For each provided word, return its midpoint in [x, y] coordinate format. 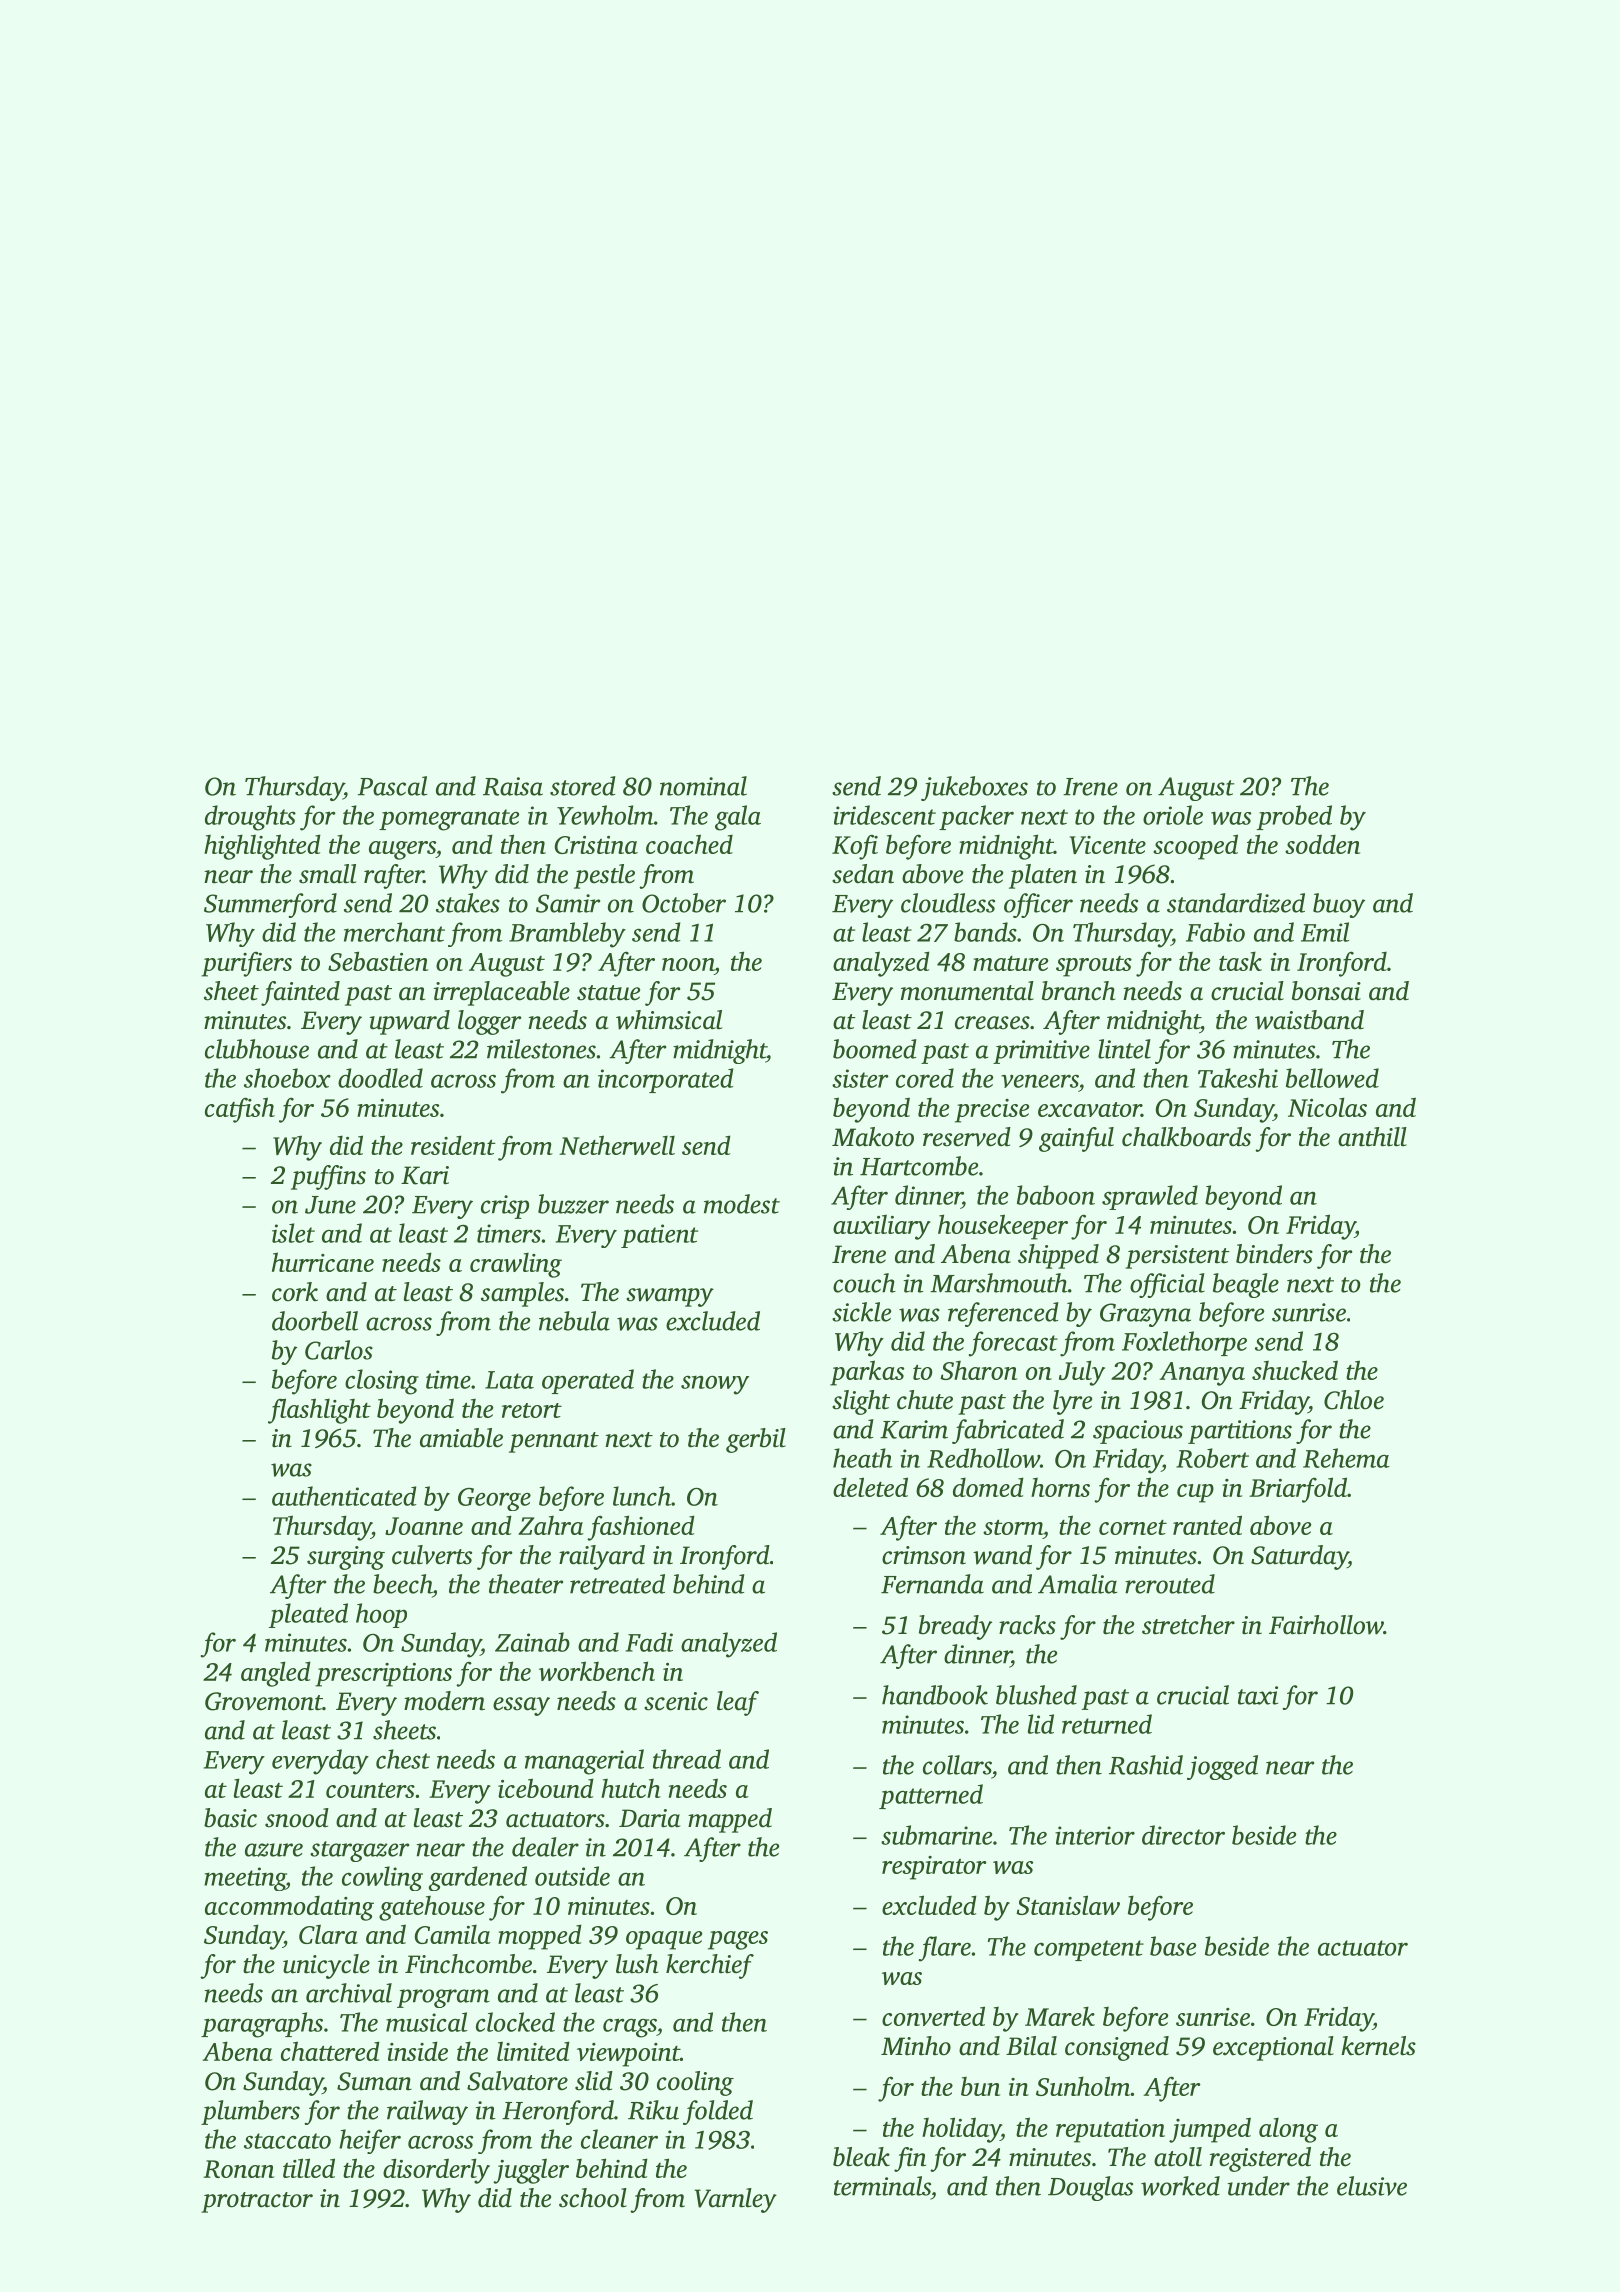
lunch [642, 1496]
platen [1043, 876]
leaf [738, 1703]
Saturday [1299, 1557]
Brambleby [567, 935]
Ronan [238, 2169]
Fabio [1215, 932]
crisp [505, 1207]
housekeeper [1003, 1227]
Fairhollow [1326, 1625]
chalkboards [1186, 1137]
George [494, 1499]
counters [370, 1790]
